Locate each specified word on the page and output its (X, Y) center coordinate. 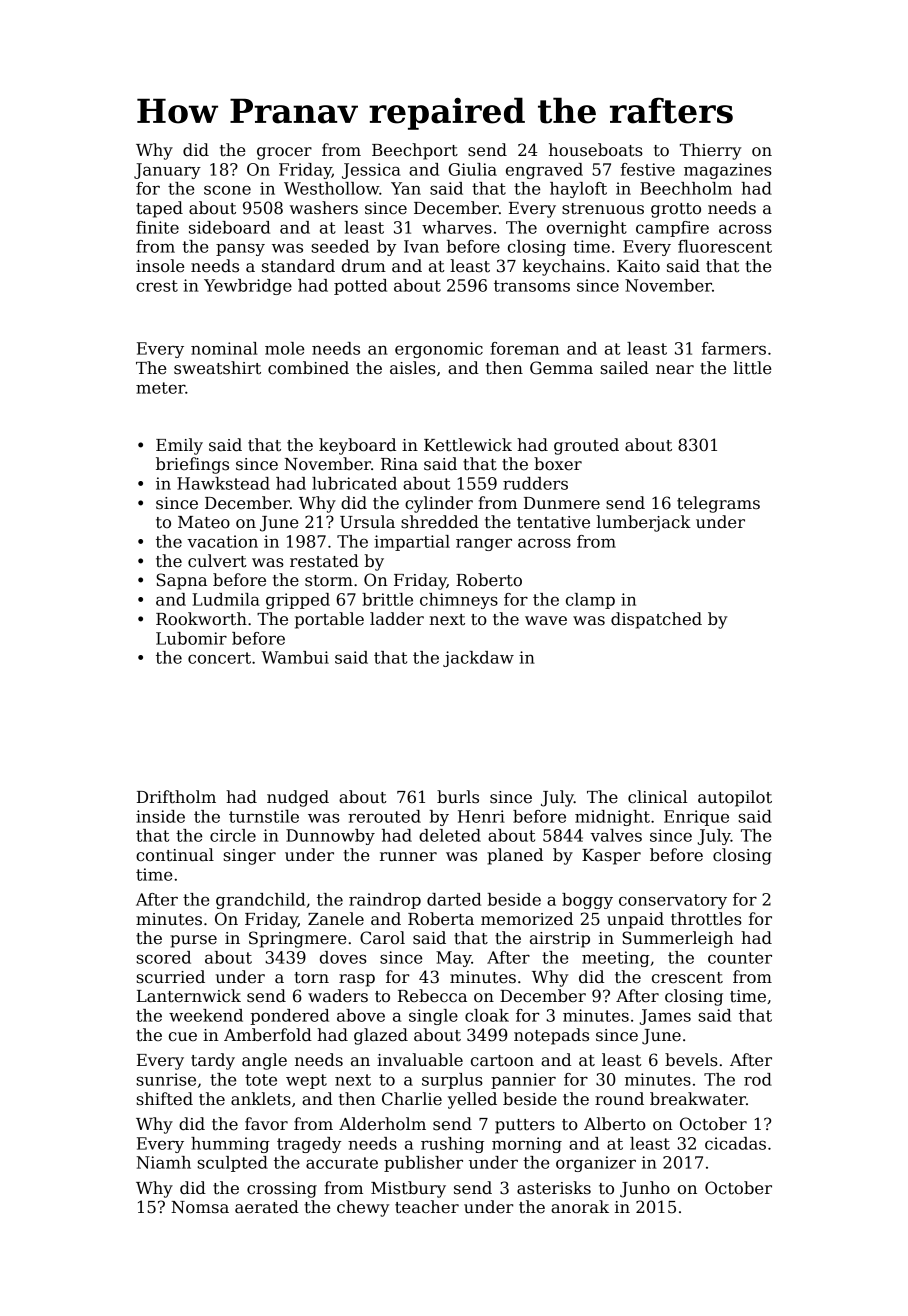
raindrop (385, 901)
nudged (298, 798)
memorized (527, 919)
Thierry (710, 151)
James (665, 1017)
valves (616, 835)
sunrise (166, 1079)
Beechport (415, 151)
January (167, 171)
